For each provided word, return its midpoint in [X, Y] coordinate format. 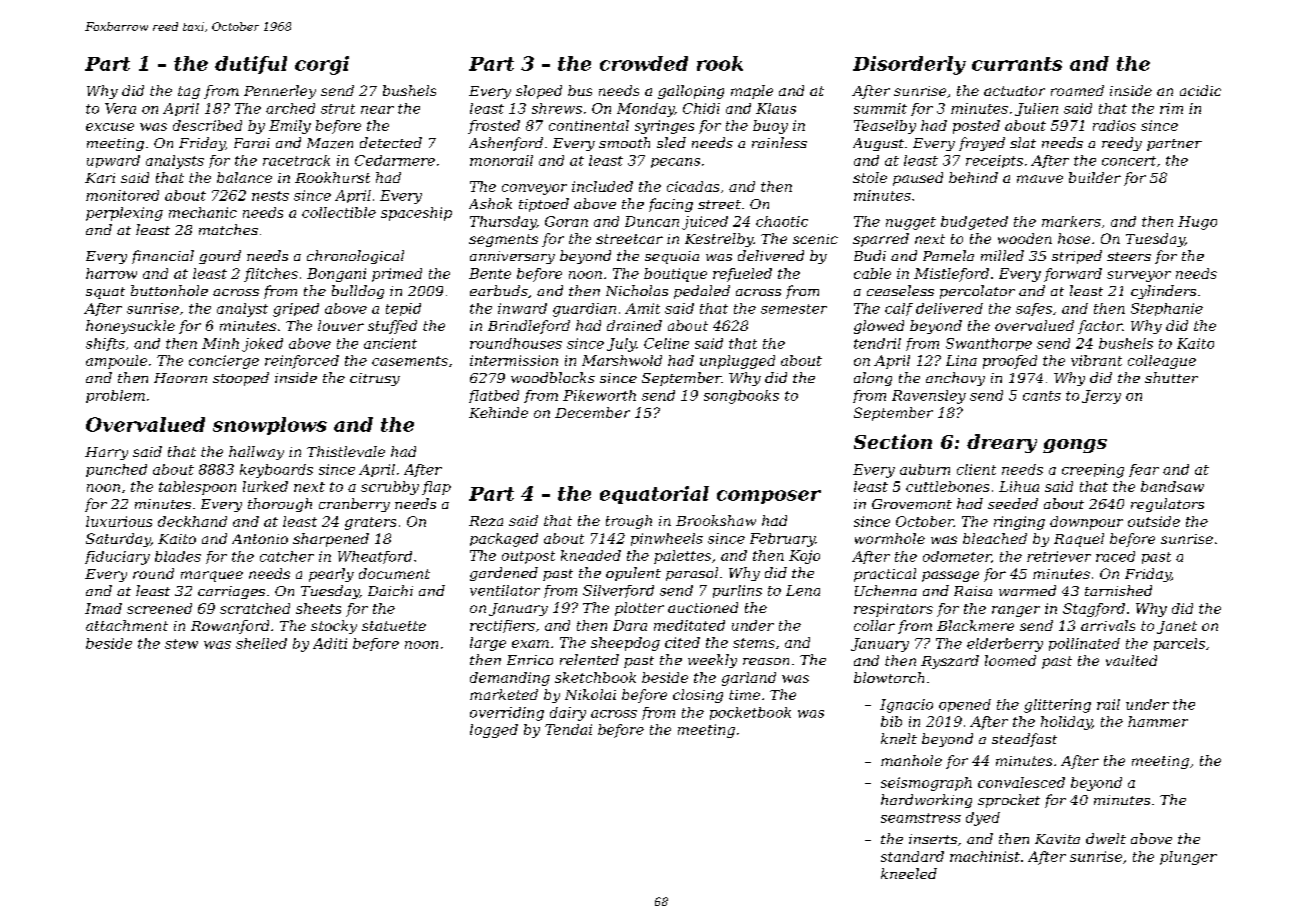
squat [105, 293]
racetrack [296, 160]
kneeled [909, 873]
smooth [624, 142]
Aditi [330, 643]
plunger [1188, 858]
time [744, 695]
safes [1034, 309]
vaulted [1131, 660]
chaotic [782, 221]
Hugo [1197, 223]
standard [912, 856]
